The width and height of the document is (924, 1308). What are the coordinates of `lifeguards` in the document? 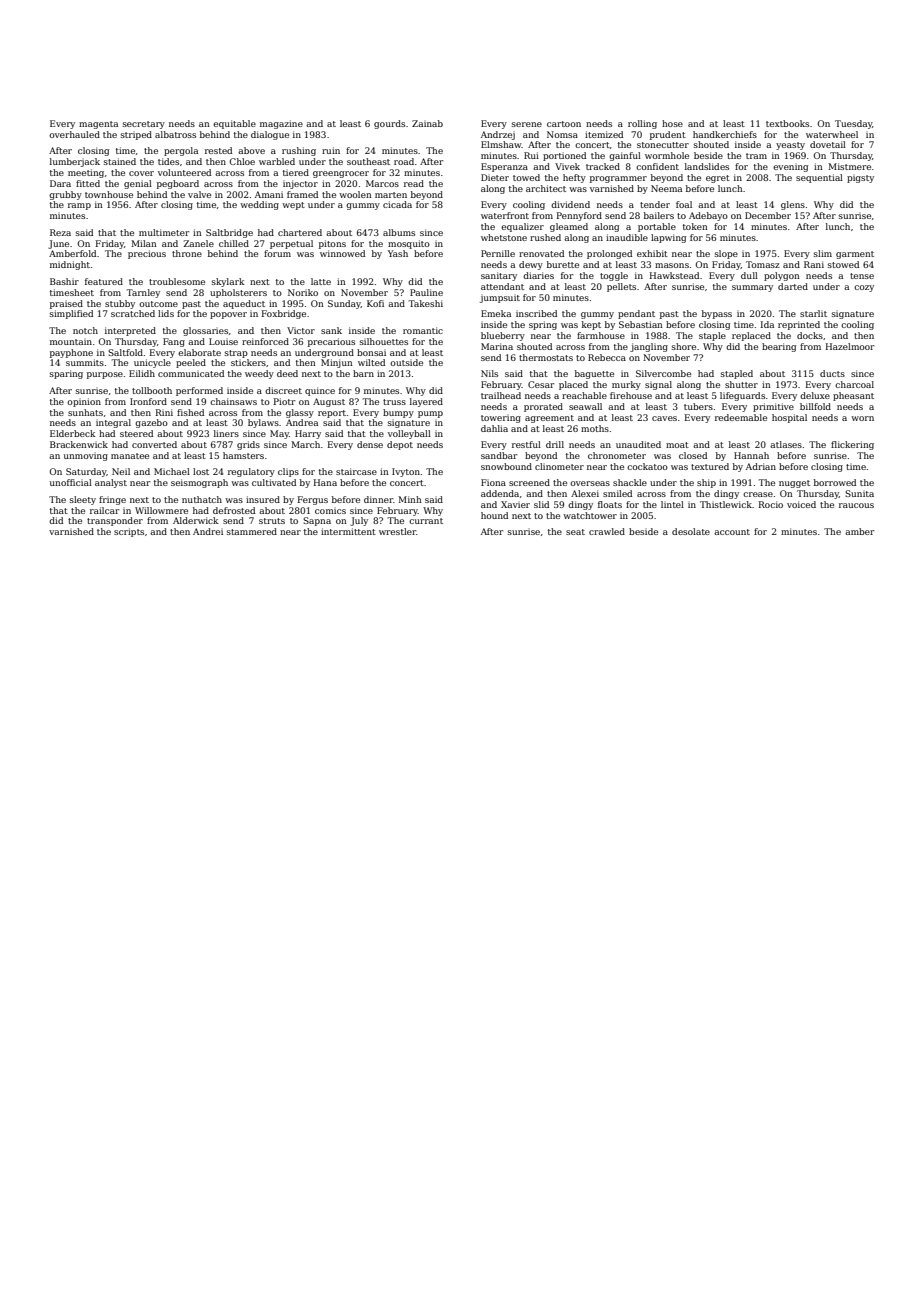 It's located at (742, 396).
